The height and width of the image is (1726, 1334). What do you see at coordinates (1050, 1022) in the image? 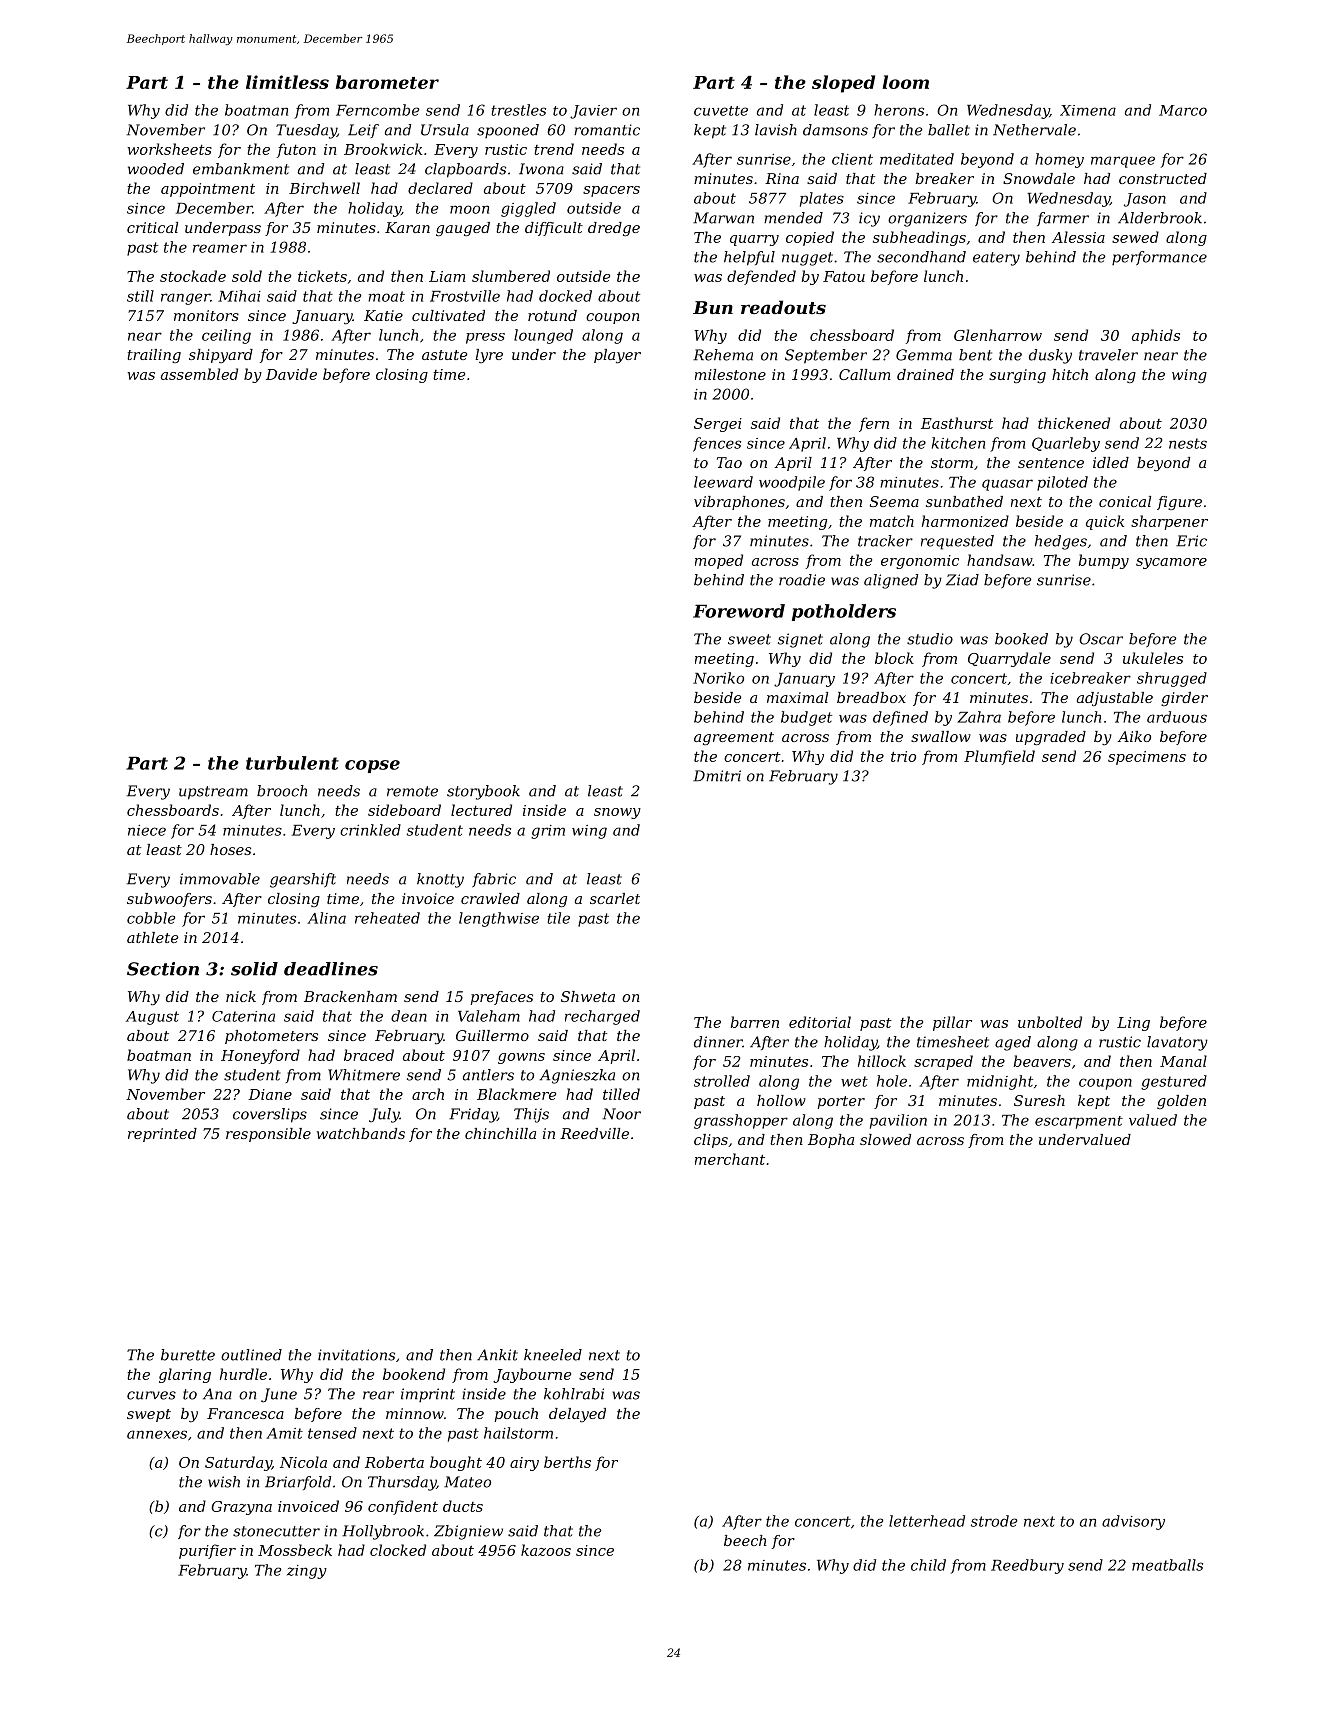
I see `unbolted` at bounding box center [1050, 1022].
